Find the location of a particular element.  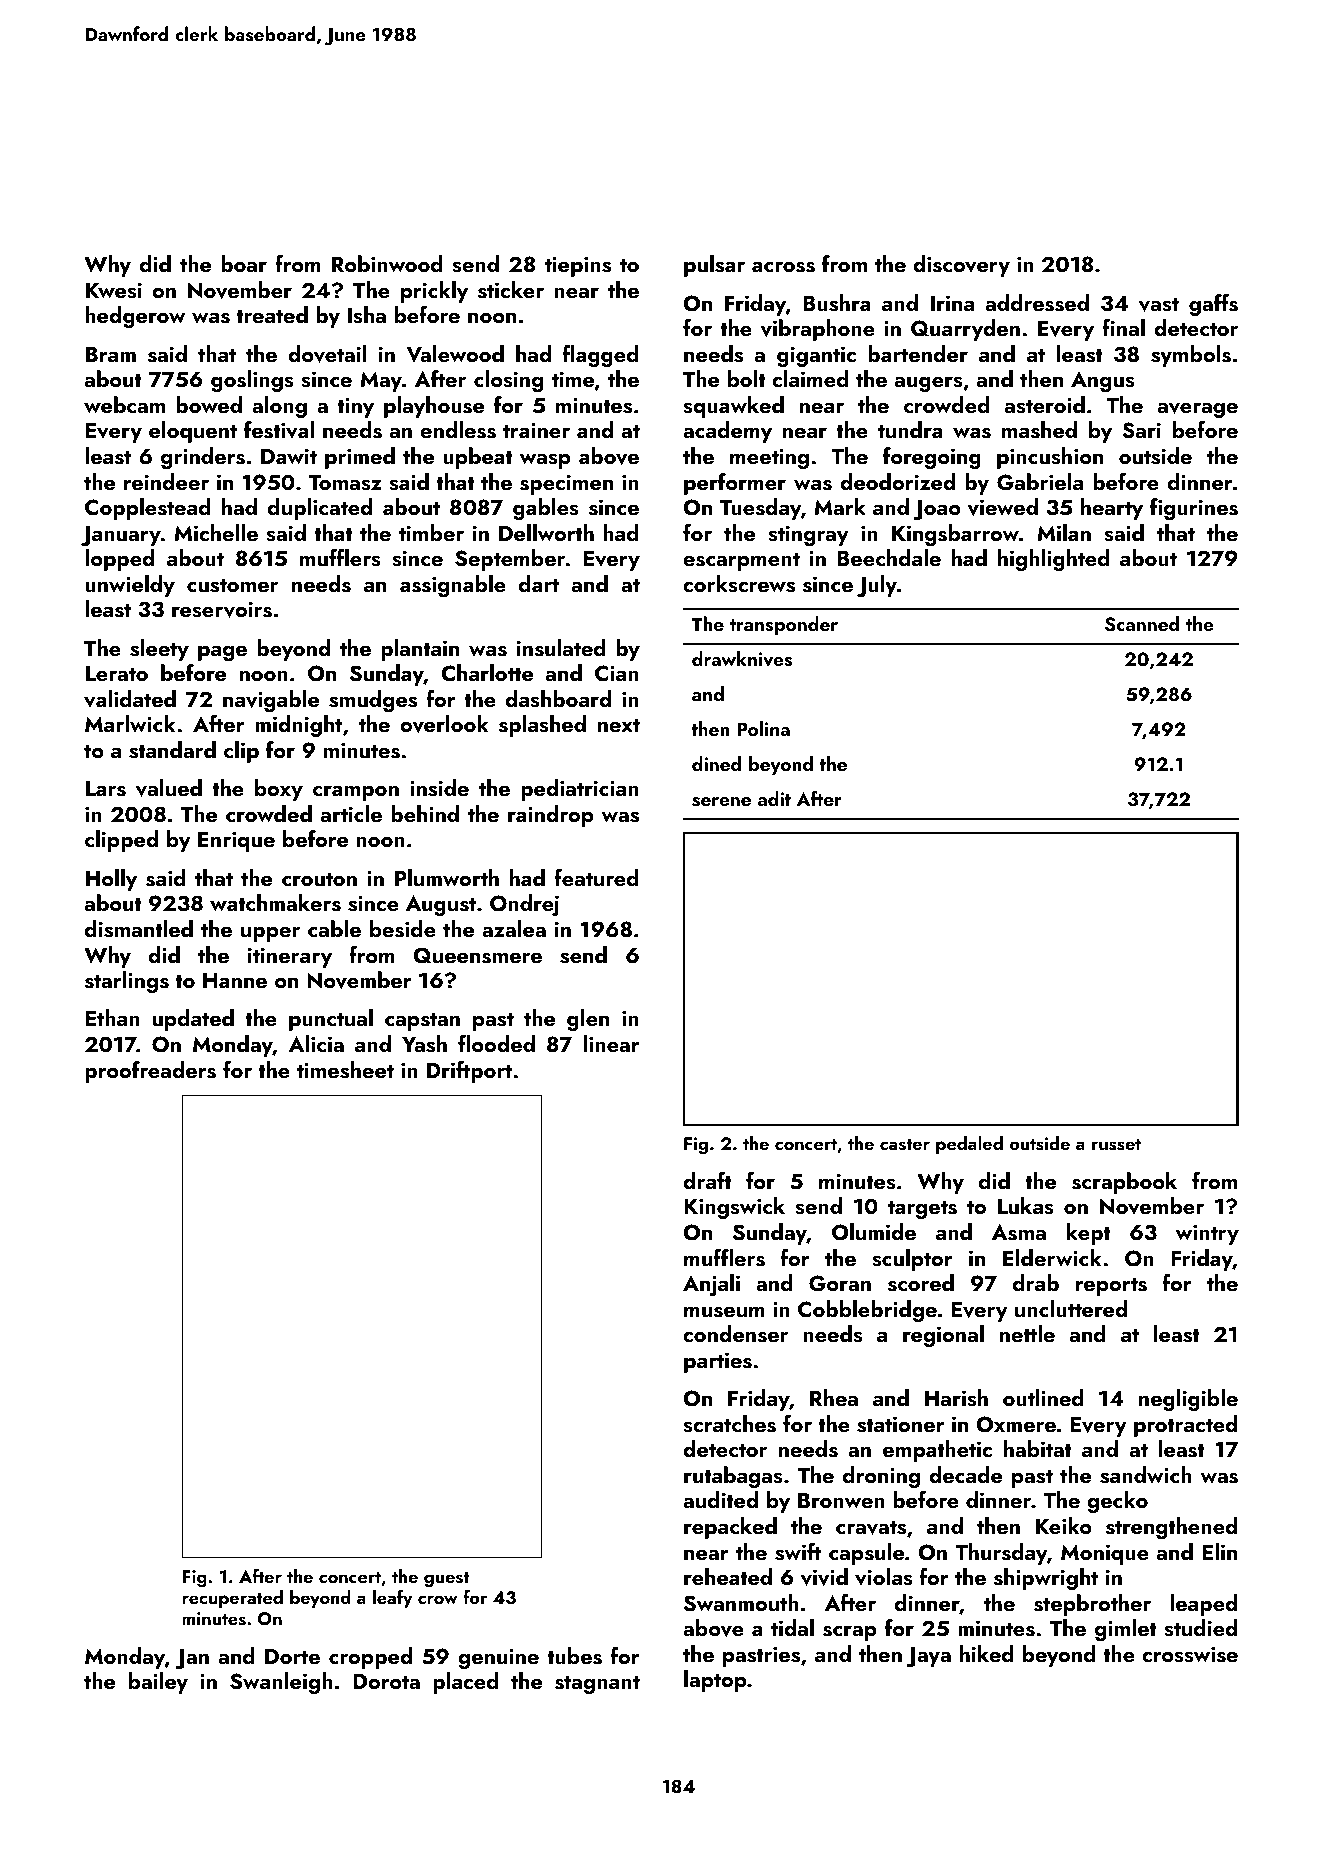

reservoirs is located at coordinates (222, 609).
